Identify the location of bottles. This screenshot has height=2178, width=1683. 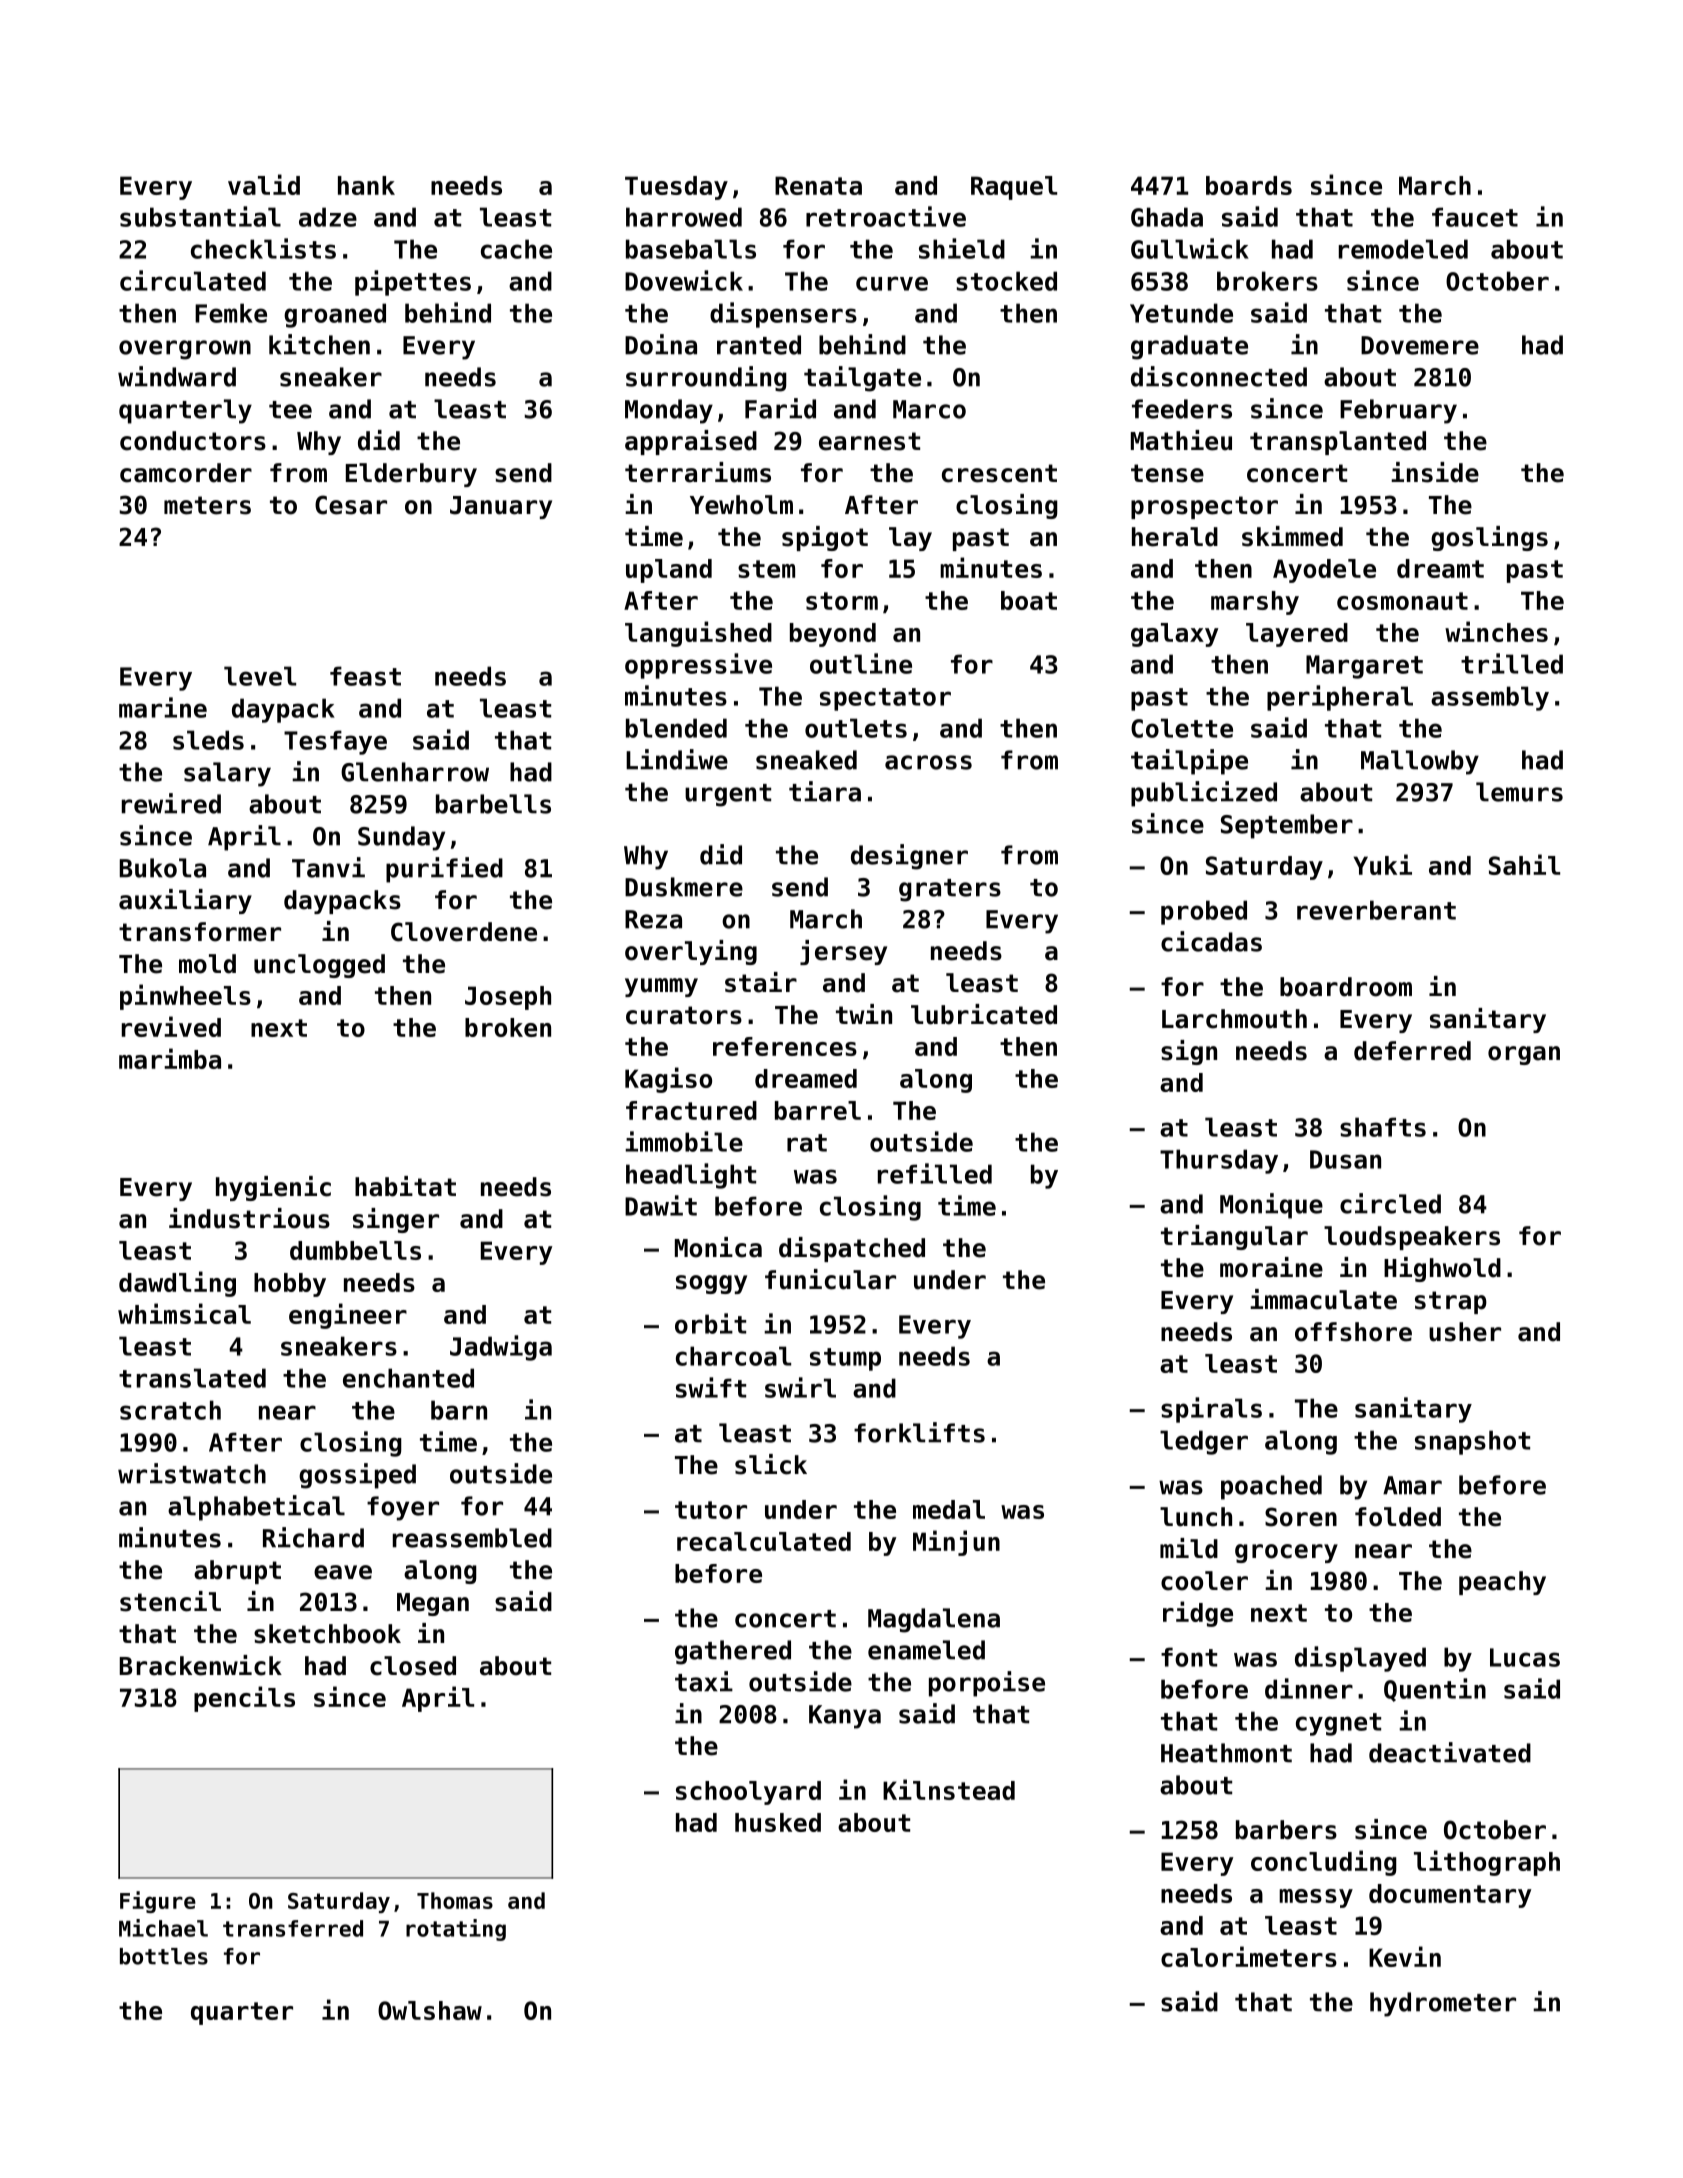
(164, 1956).
